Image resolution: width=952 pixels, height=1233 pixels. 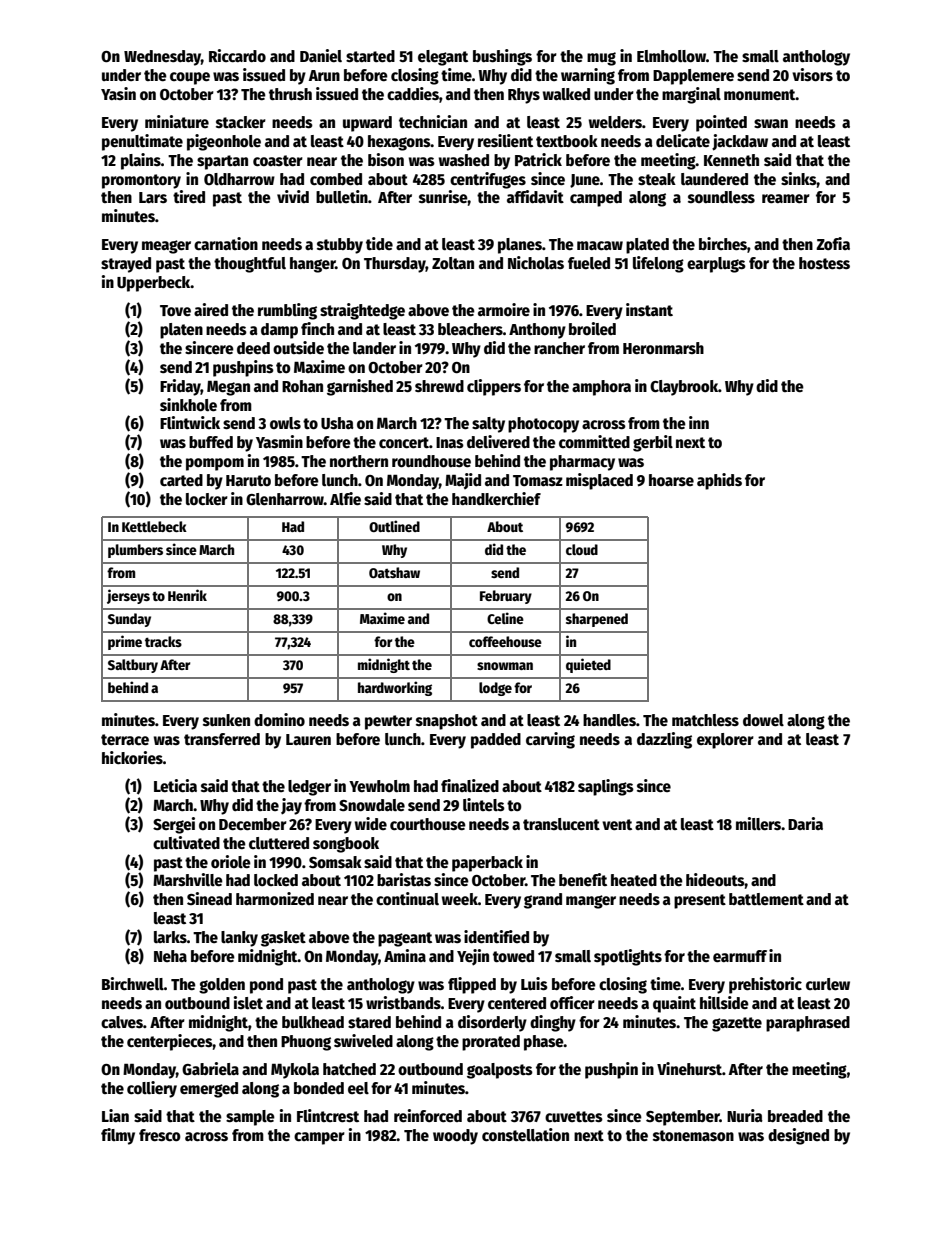 I want to click on Kettlebeck, so click(x=154, y=526).
